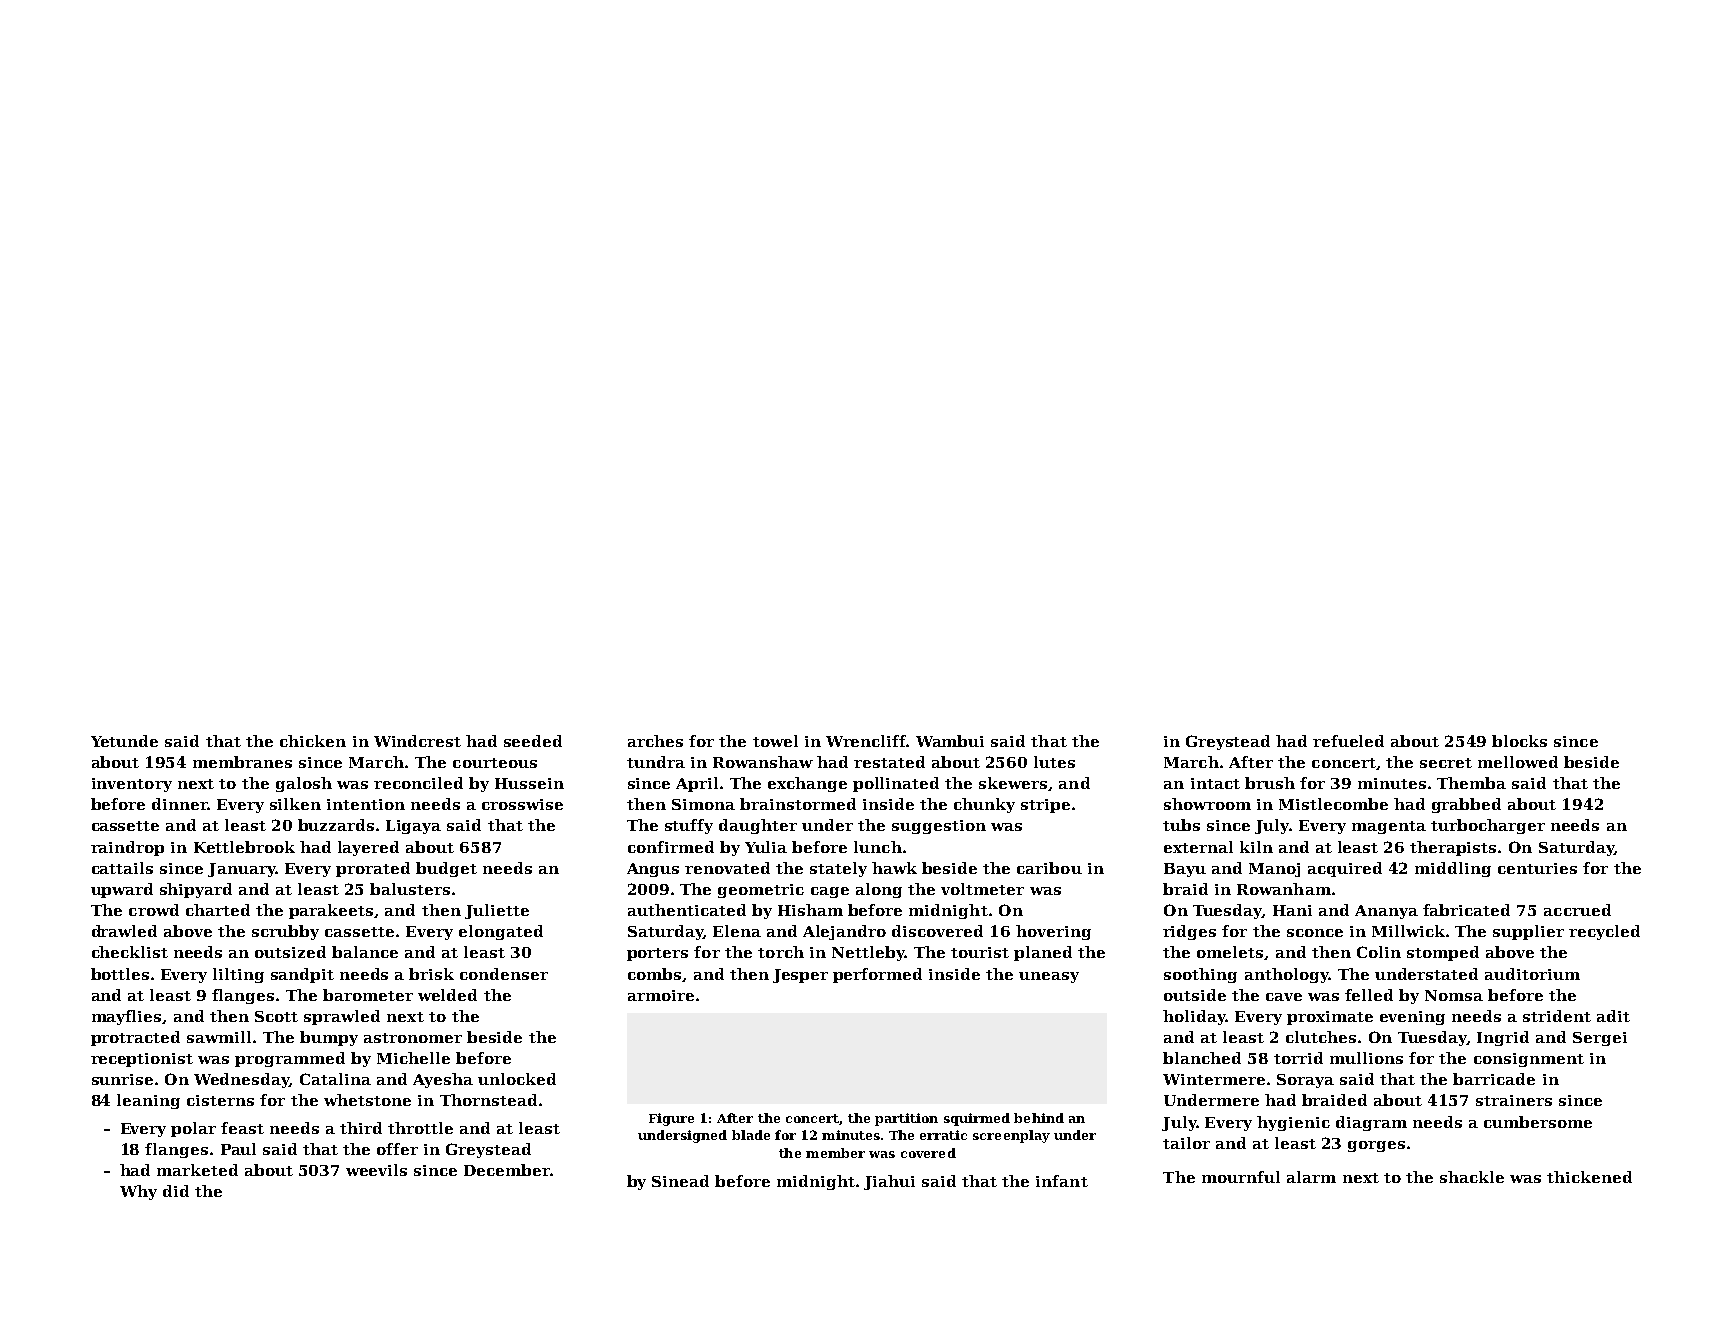 The height and width of the document is (1340, 1734). I want to click on seeded, so click(533, 741).
